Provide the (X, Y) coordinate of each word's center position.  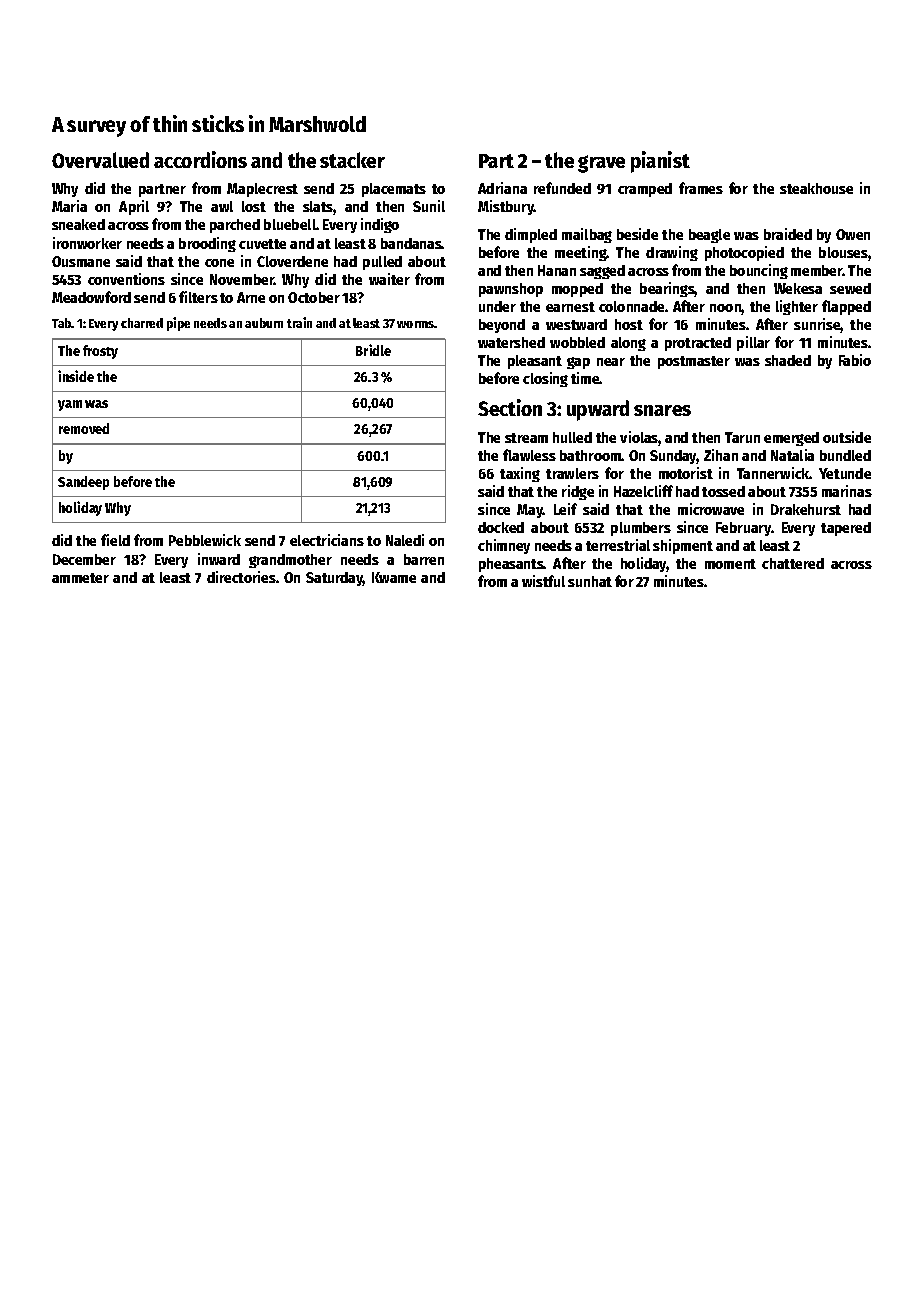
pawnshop (511, 290)
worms (416, 324)
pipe (178, 324)
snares (662, 410)
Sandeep (83, 483)
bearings (667, 289)
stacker (352, 160)
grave (601, 164)
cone (219, 263)
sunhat (590, 581)
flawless (529, 455)
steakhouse (816, 188)
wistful (543, 581)
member (817, 270)
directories (241, 577)
